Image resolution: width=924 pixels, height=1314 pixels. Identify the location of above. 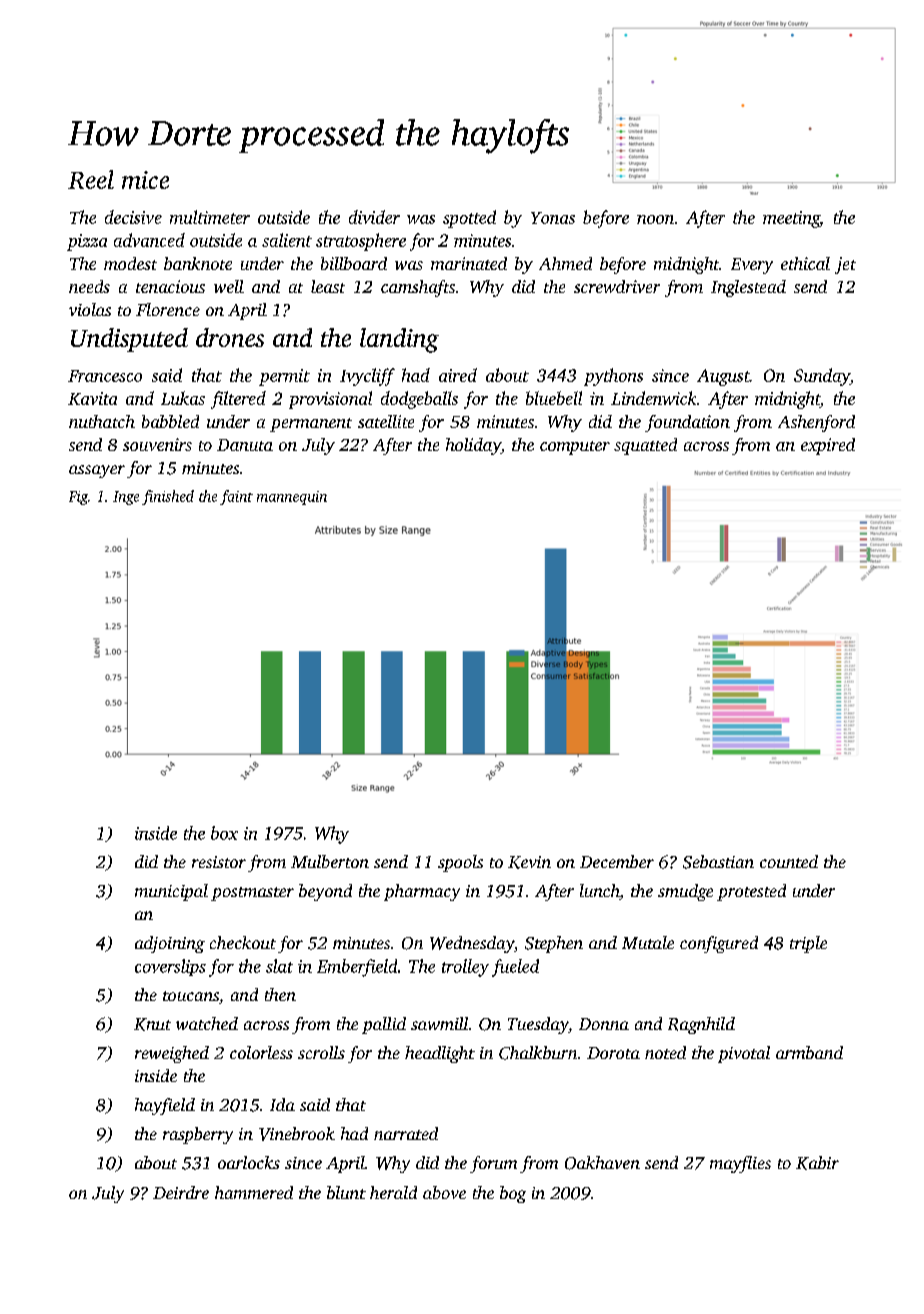
(444, 1192).
